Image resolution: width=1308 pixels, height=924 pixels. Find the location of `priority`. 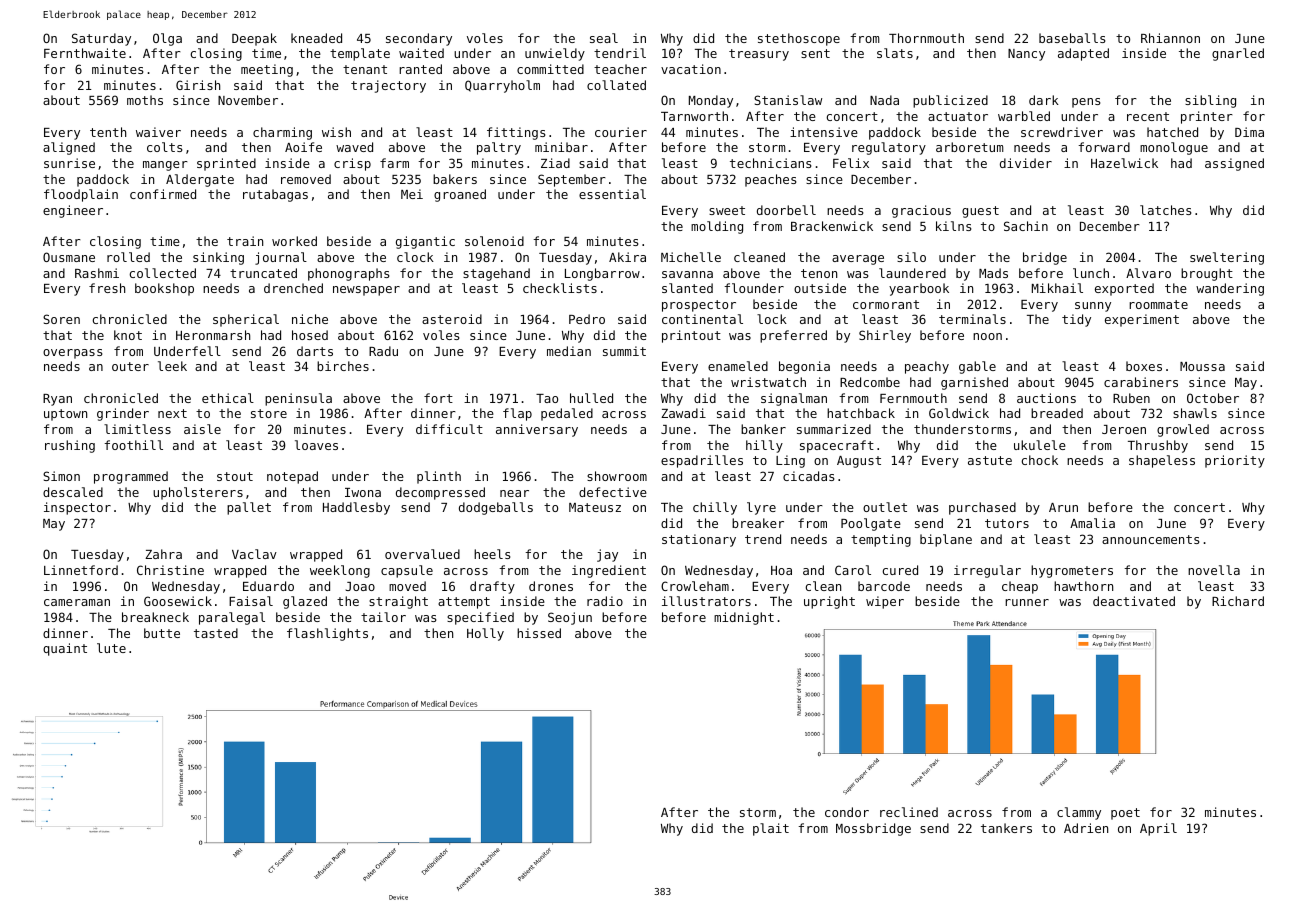

priority is located at coordinates (1235, 461).
